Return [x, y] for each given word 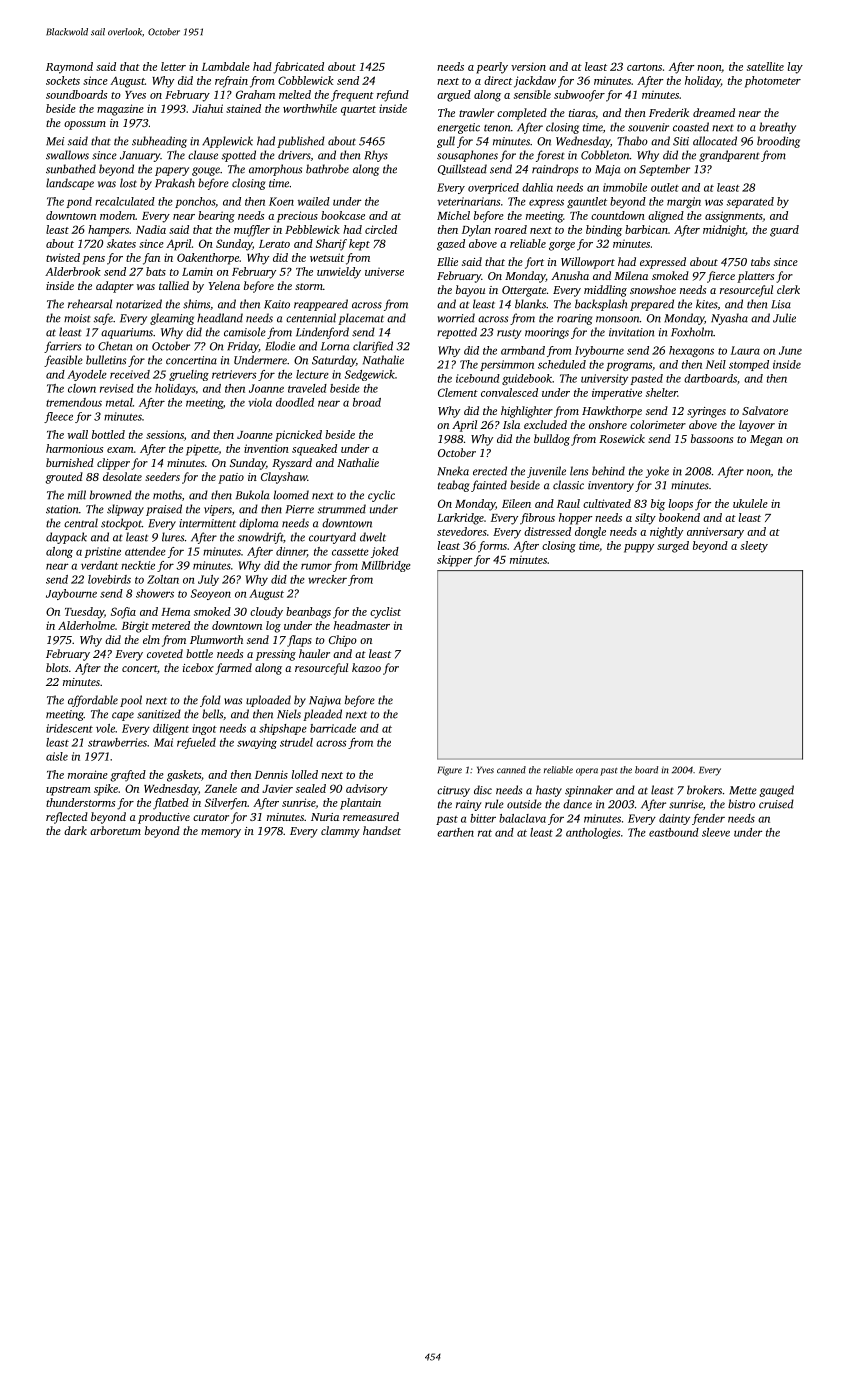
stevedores [462, 531]
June [790, 350]
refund [393, 96]
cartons [644, 67]
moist [77, 318]
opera [587, 772]
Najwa [325, 701]
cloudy [266, 613]
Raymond [69, 68]
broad [367, 402]
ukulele [750, 503]
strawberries [117, 742]
